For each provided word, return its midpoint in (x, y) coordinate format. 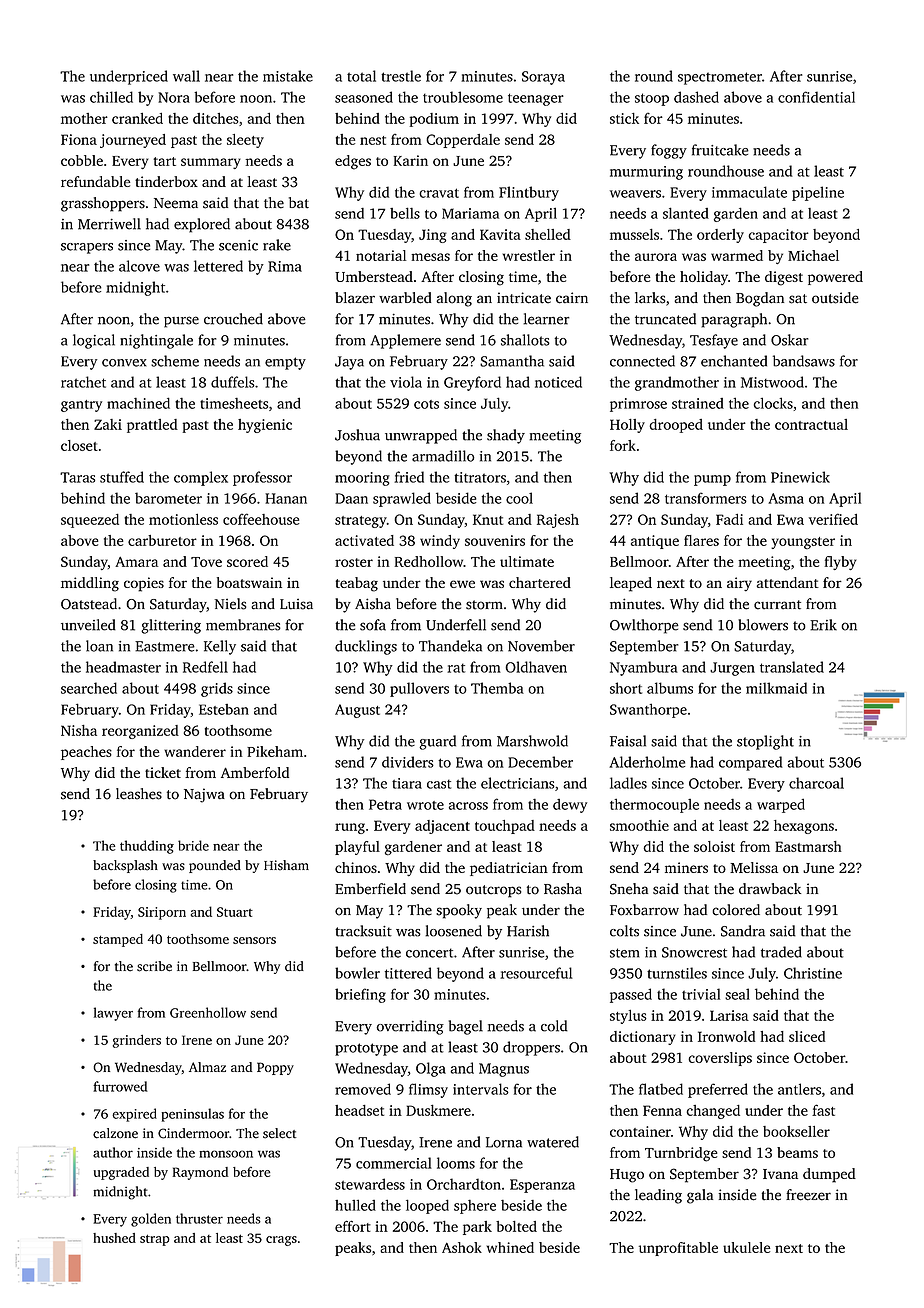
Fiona (79, 139)
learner (546, 319)
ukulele (746, 1247)
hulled (355, 1205)
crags (281, 1241)
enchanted (734, 361)
